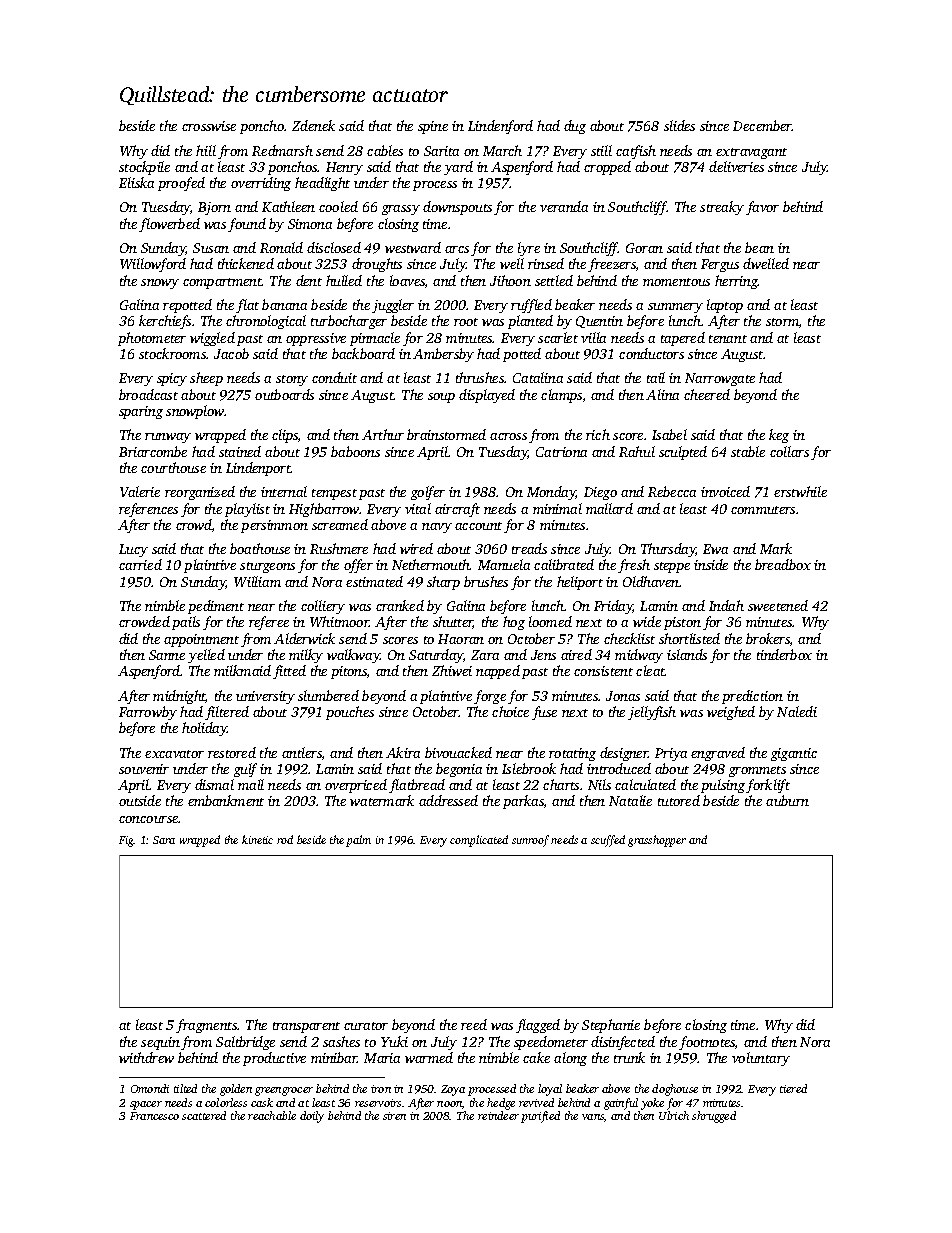 This image has width=952, height=1233. I want to click on December, so click(762, 125).
